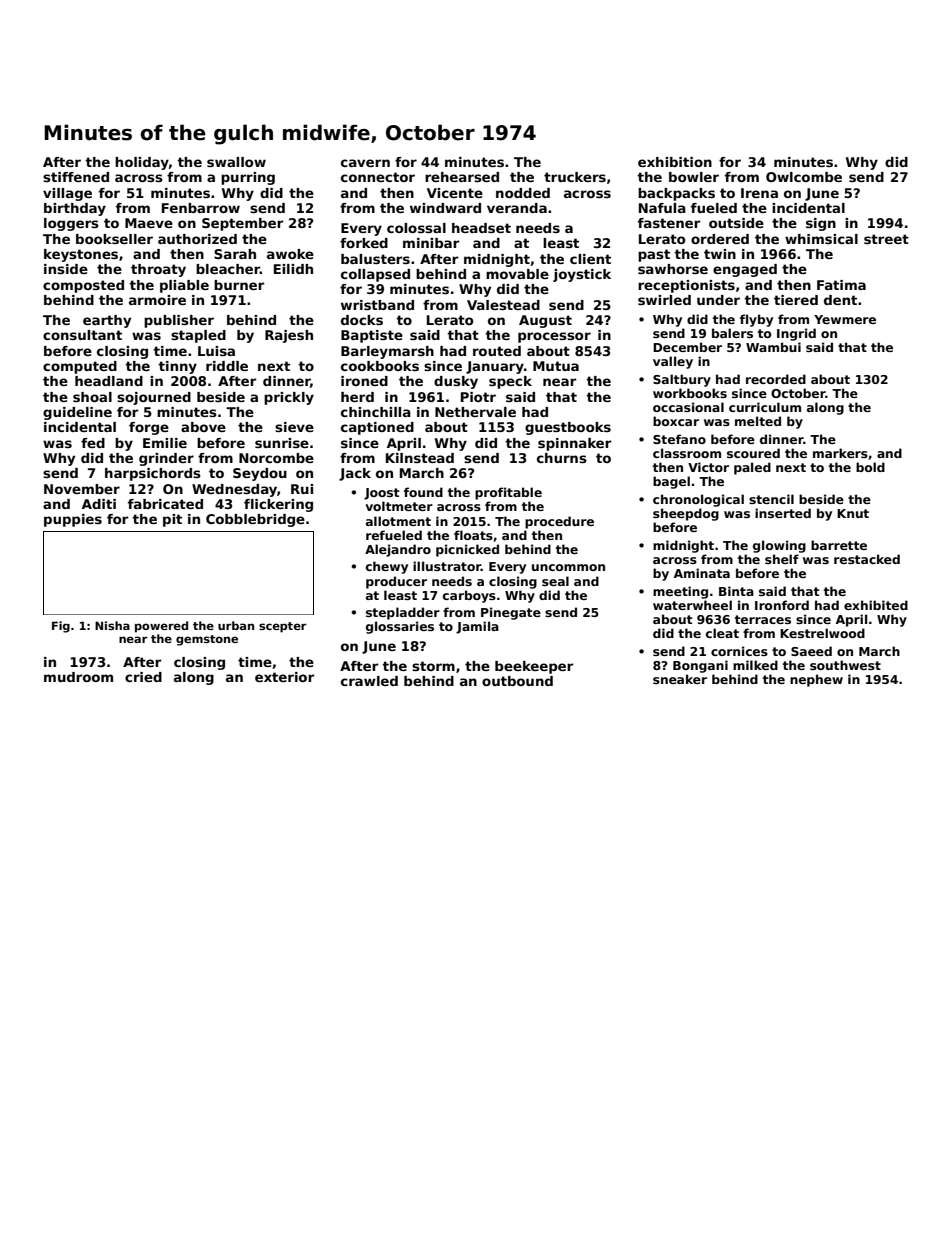 Image resolution: width=952 pixels, height=1233 pixels. I want to click on street, so click(886, 239).
